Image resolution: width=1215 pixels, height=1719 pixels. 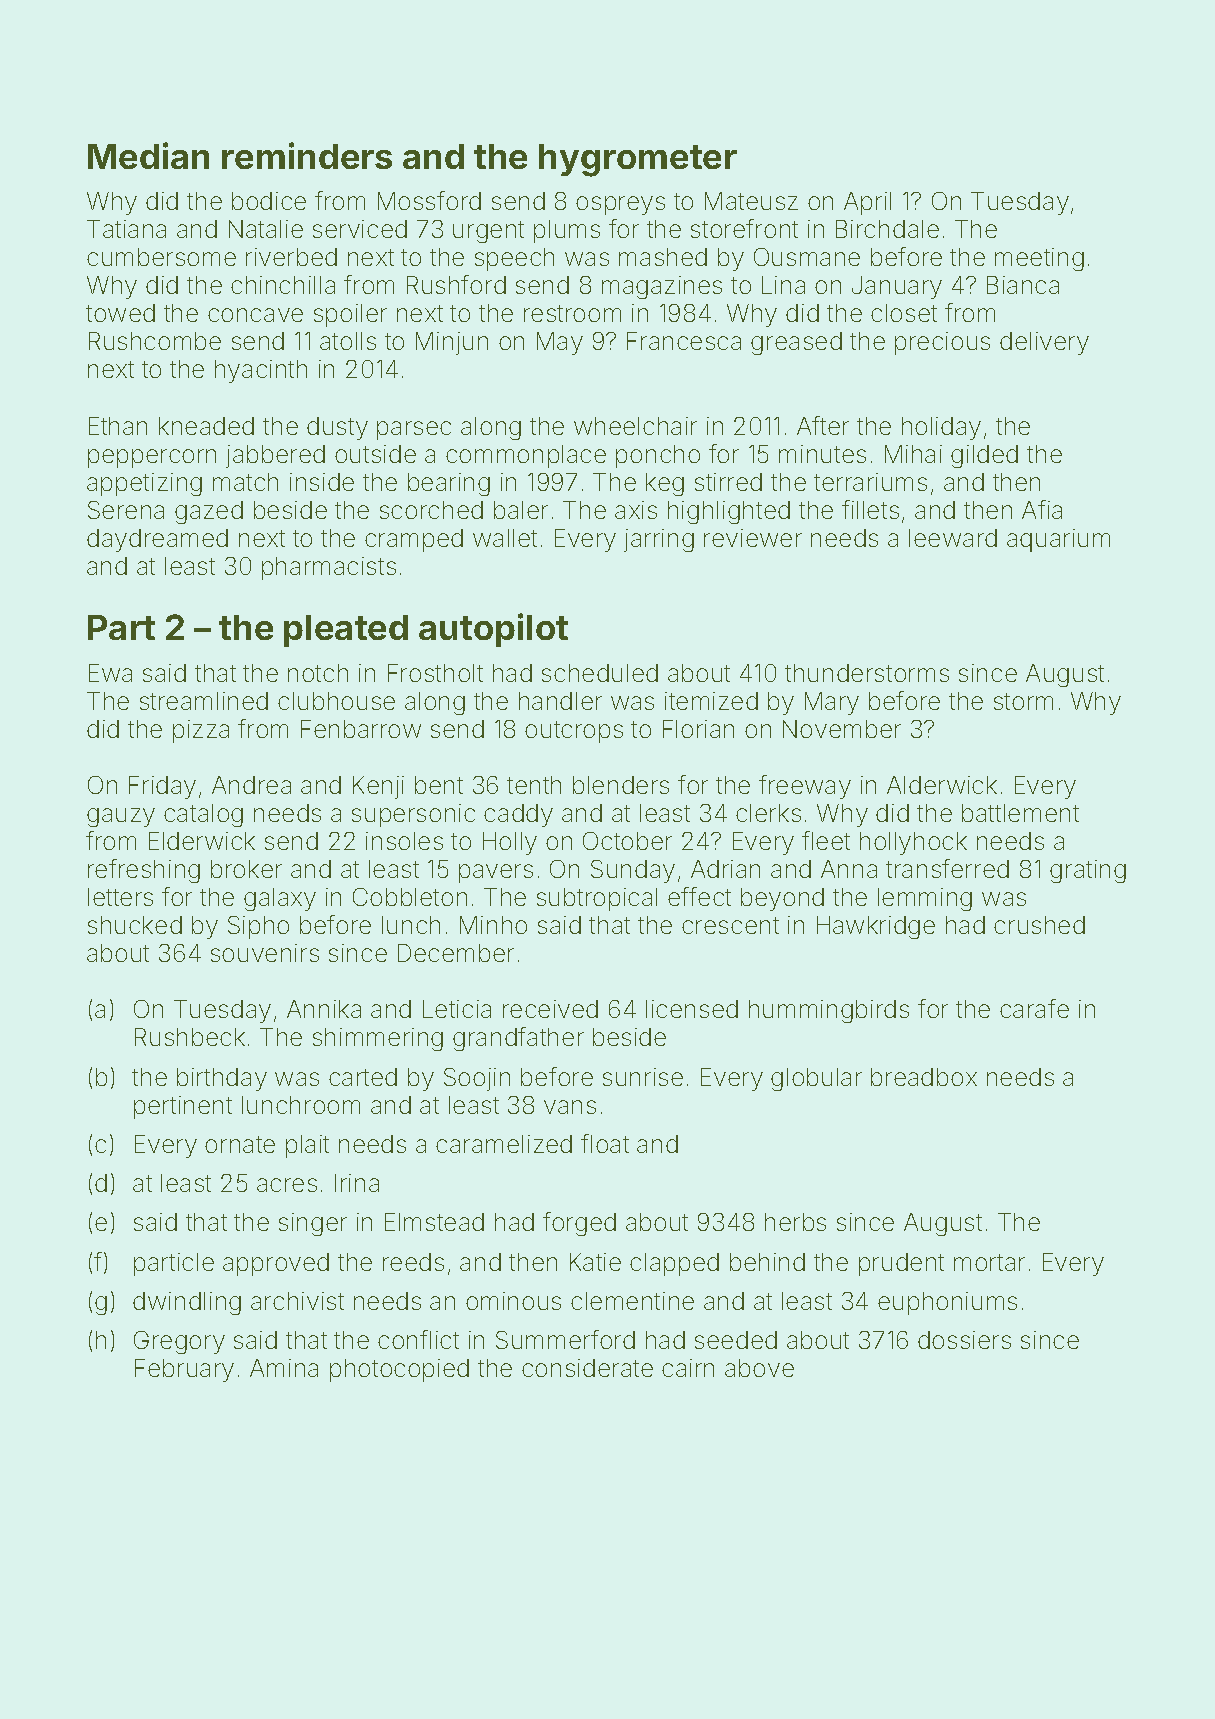 I want to click on shucked, so click(x=135, y=925).
